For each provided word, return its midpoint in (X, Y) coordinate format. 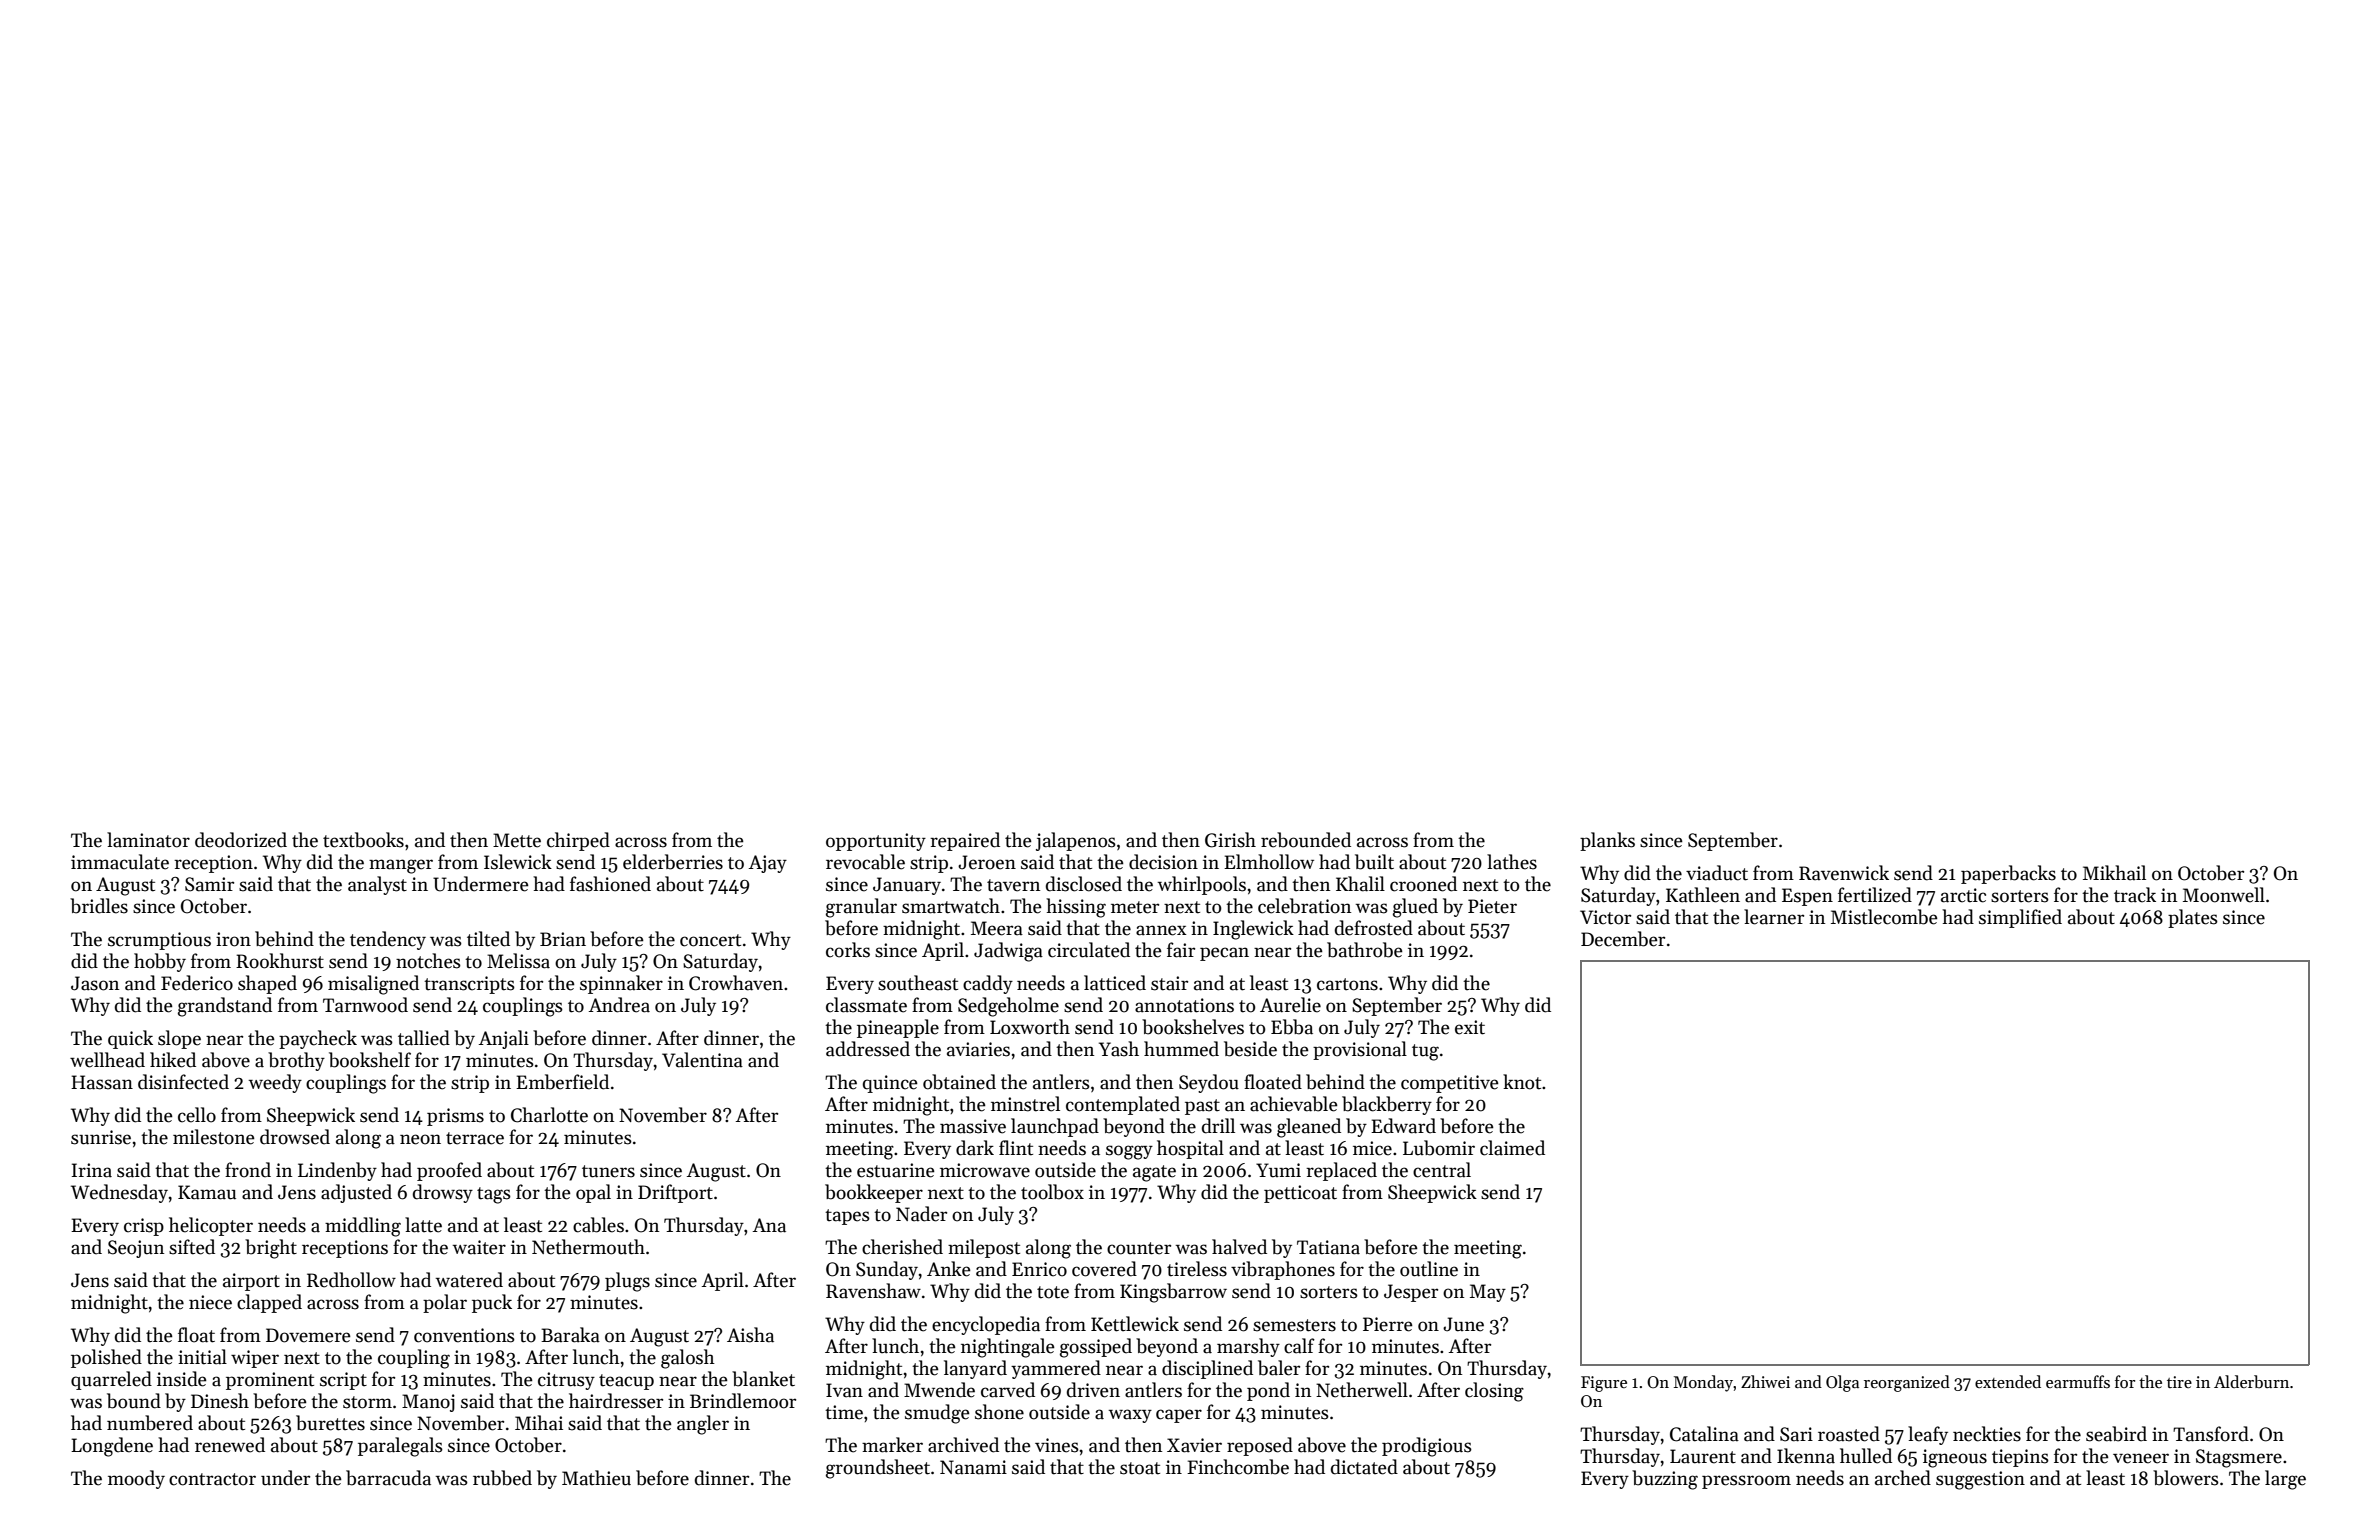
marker (892, 1445)
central (1442, 1170)
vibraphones (1283, 1270)
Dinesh (220, 1401)
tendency (388, 940)
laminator (148, 840)
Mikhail (2114, 873)
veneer (2141, 1458)
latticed (1115, 983)
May (1488, 1293)
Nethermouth (588, 1247)
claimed (1512, 1148)
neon (420, 1139)
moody (136, 1479)
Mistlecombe (1884, 917)
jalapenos (1076, 841)
